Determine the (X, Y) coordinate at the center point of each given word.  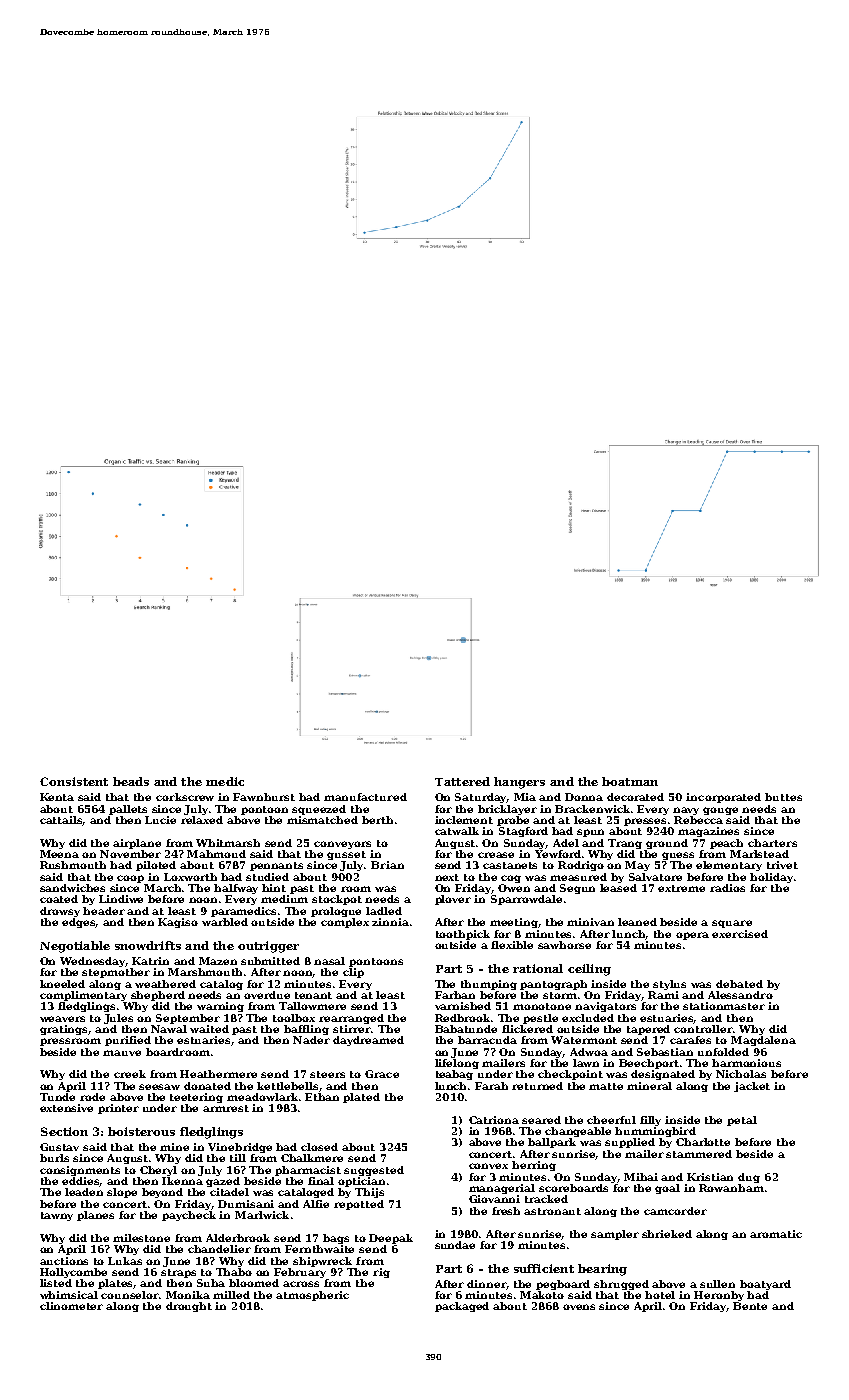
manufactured (365, 797)
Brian (387, 865)
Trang (625, 844)
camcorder (675, 1211)
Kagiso (178, 923)
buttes (783, 797)
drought (189, 1307)
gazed (223, 1182)
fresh (506, 1211)
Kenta (57, 797)
